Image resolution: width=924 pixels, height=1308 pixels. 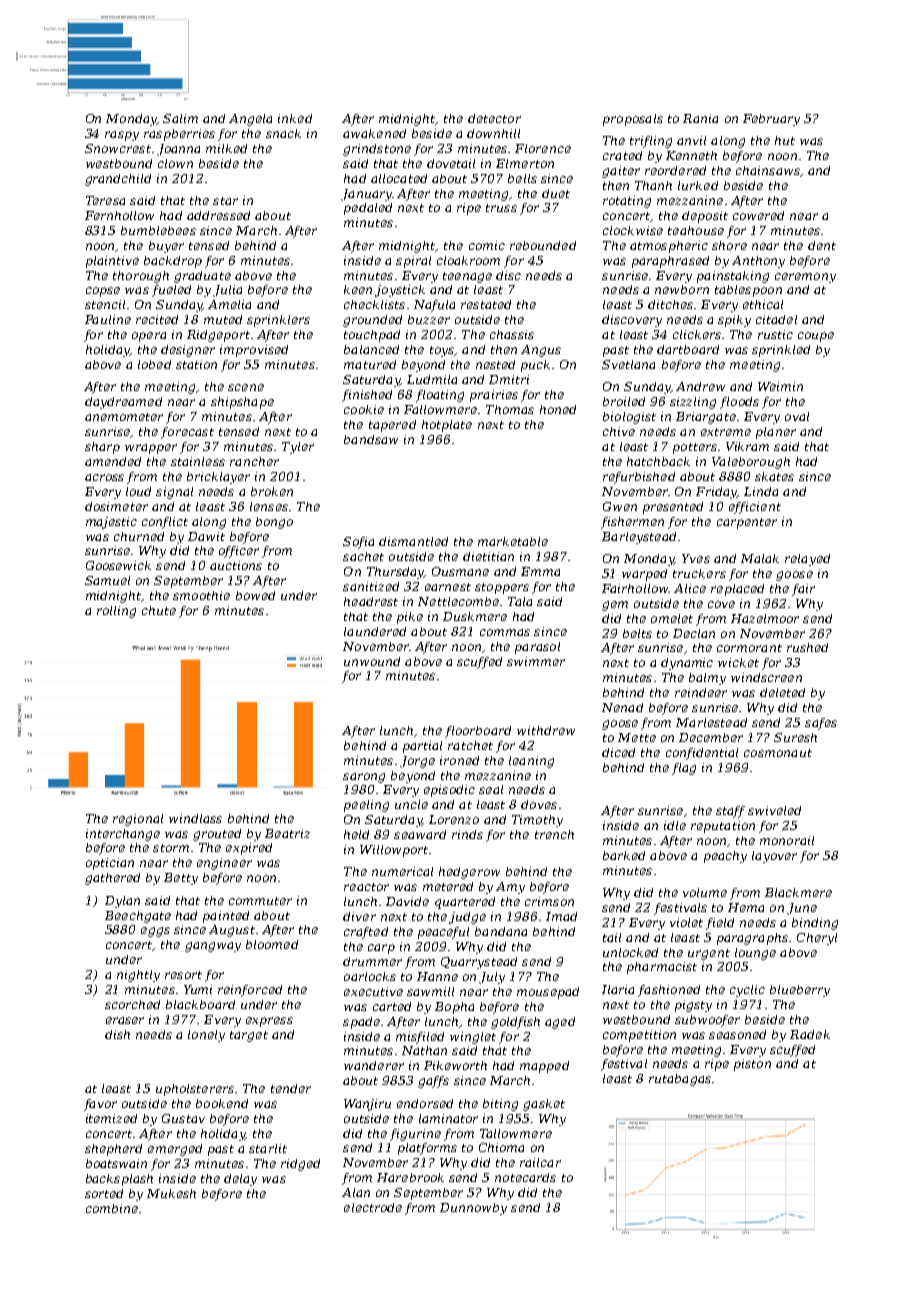 I want to click on target, so click(x=249, y=1036).
